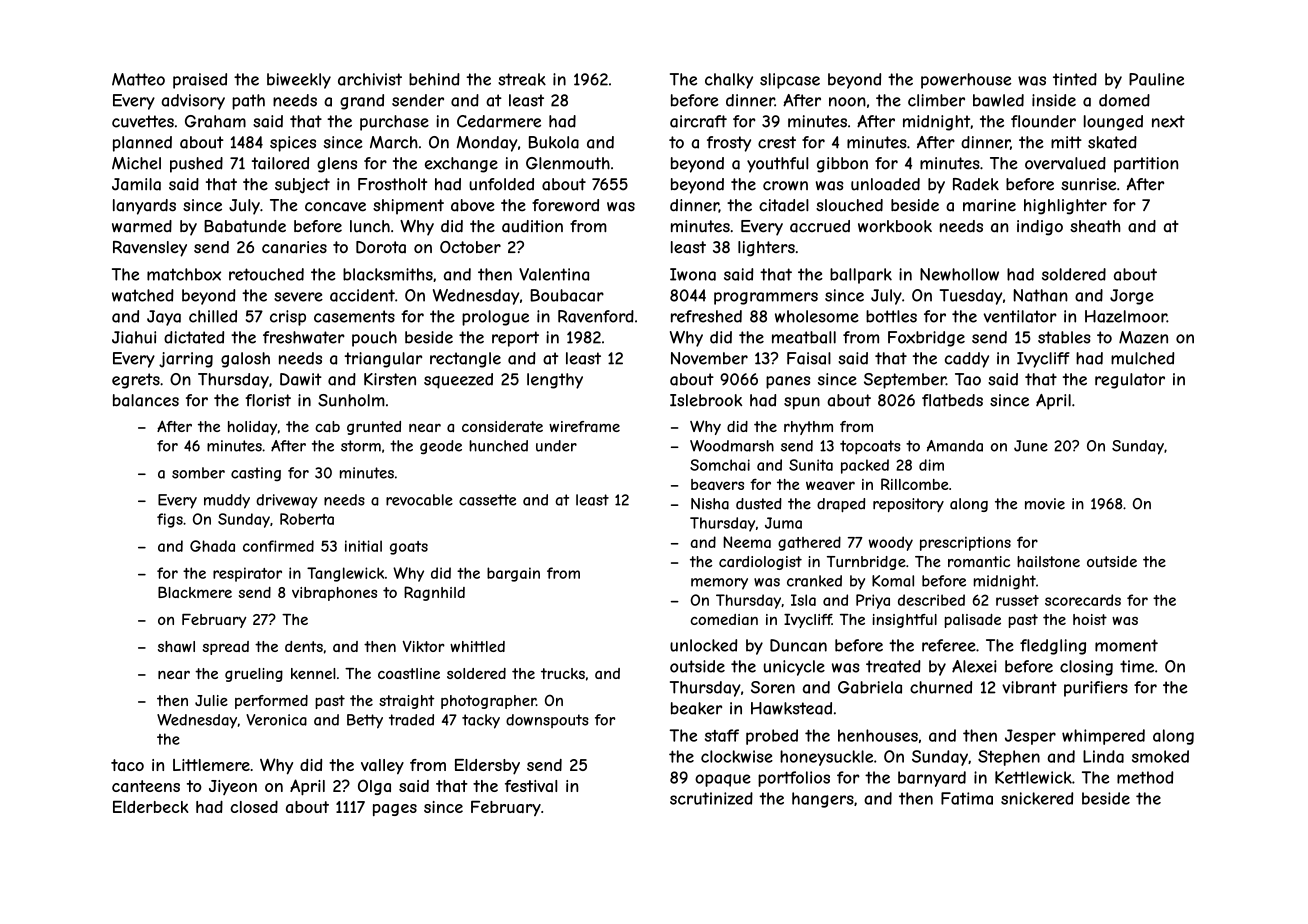  Describe the element at coordinates (949, 645) in the image. I see `referee` at that location.
